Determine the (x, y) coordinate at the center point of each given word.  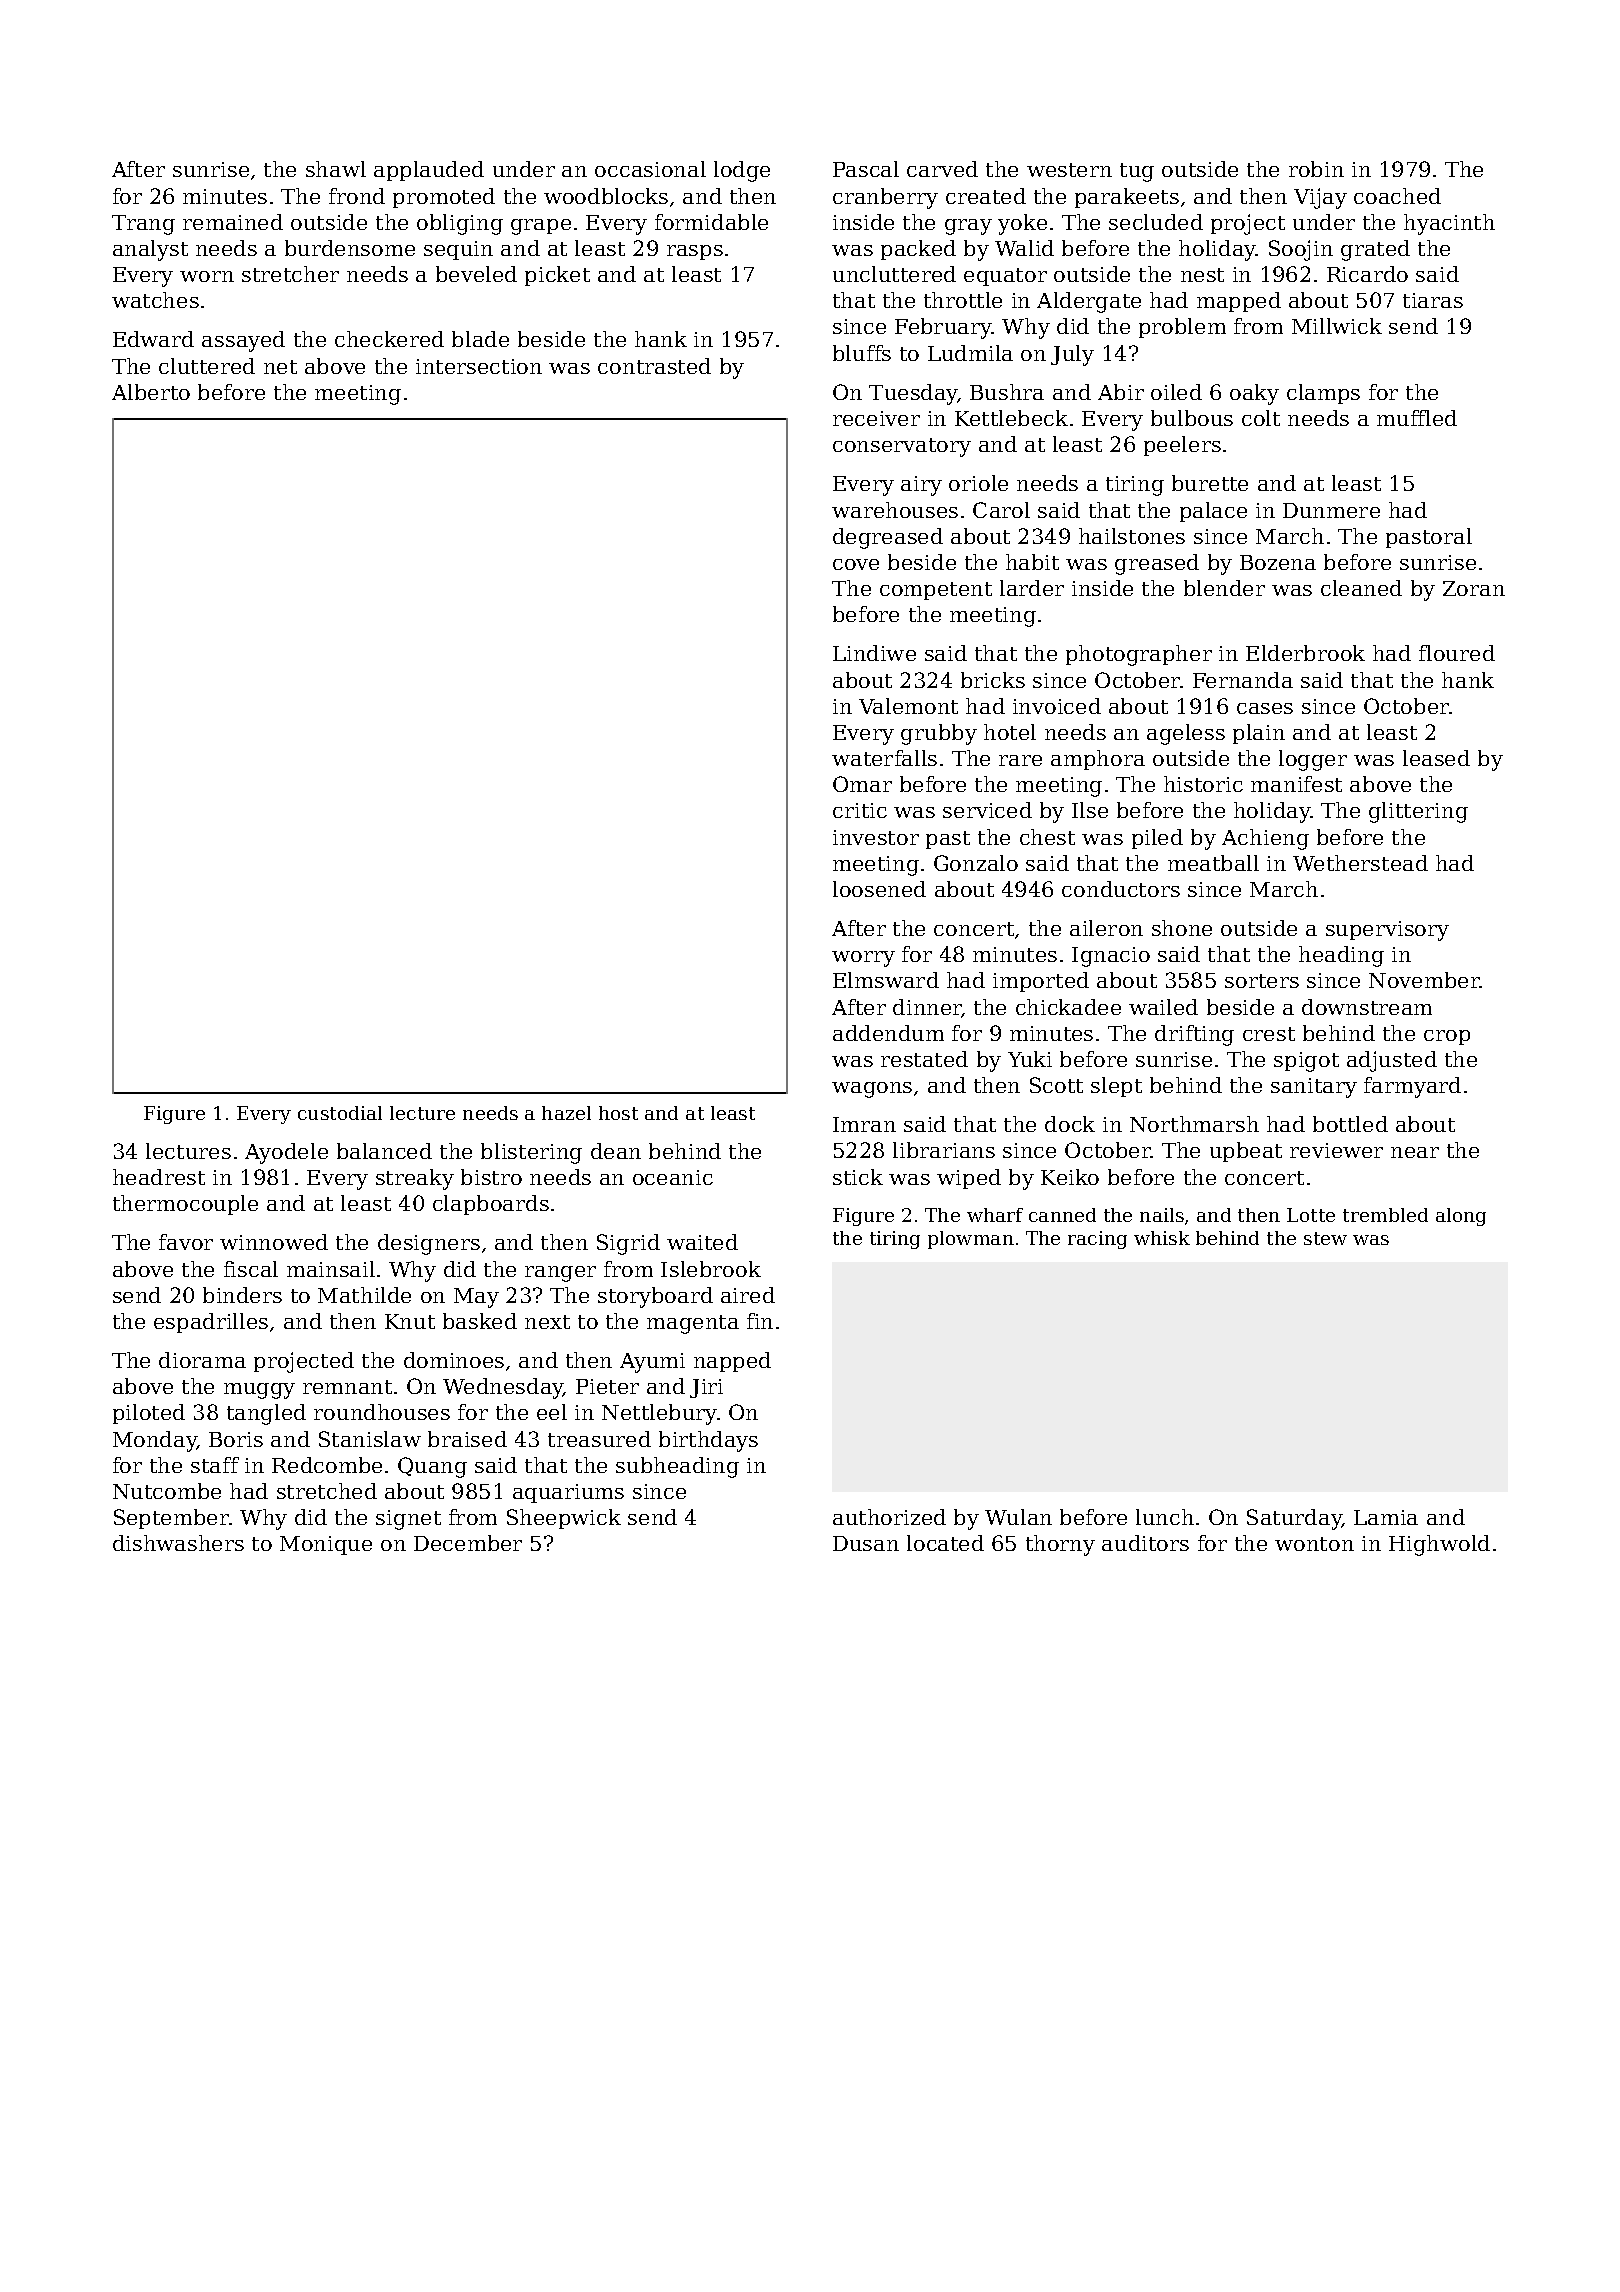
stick (858, 1177)
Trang (143, 225)
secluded (1156, 222)
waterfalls (884, 758)
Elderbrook (1305, 653)
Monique (326, 1545)
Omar (862, 784)
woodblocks (606, 196)
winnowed (274, 1242)
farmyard (1412, 1087)
